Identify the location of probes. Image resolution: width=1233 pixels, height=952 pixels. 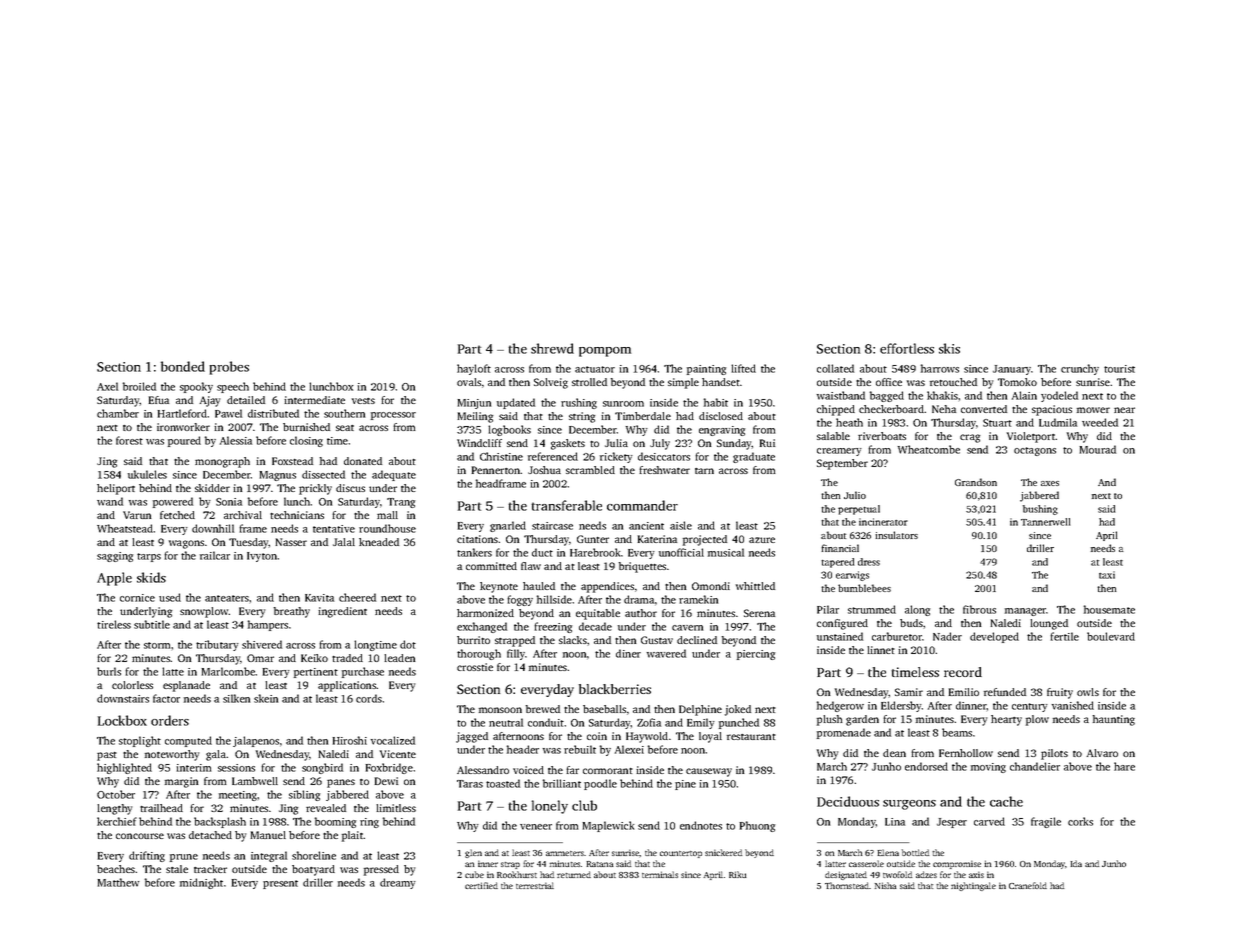
(229, 368).
